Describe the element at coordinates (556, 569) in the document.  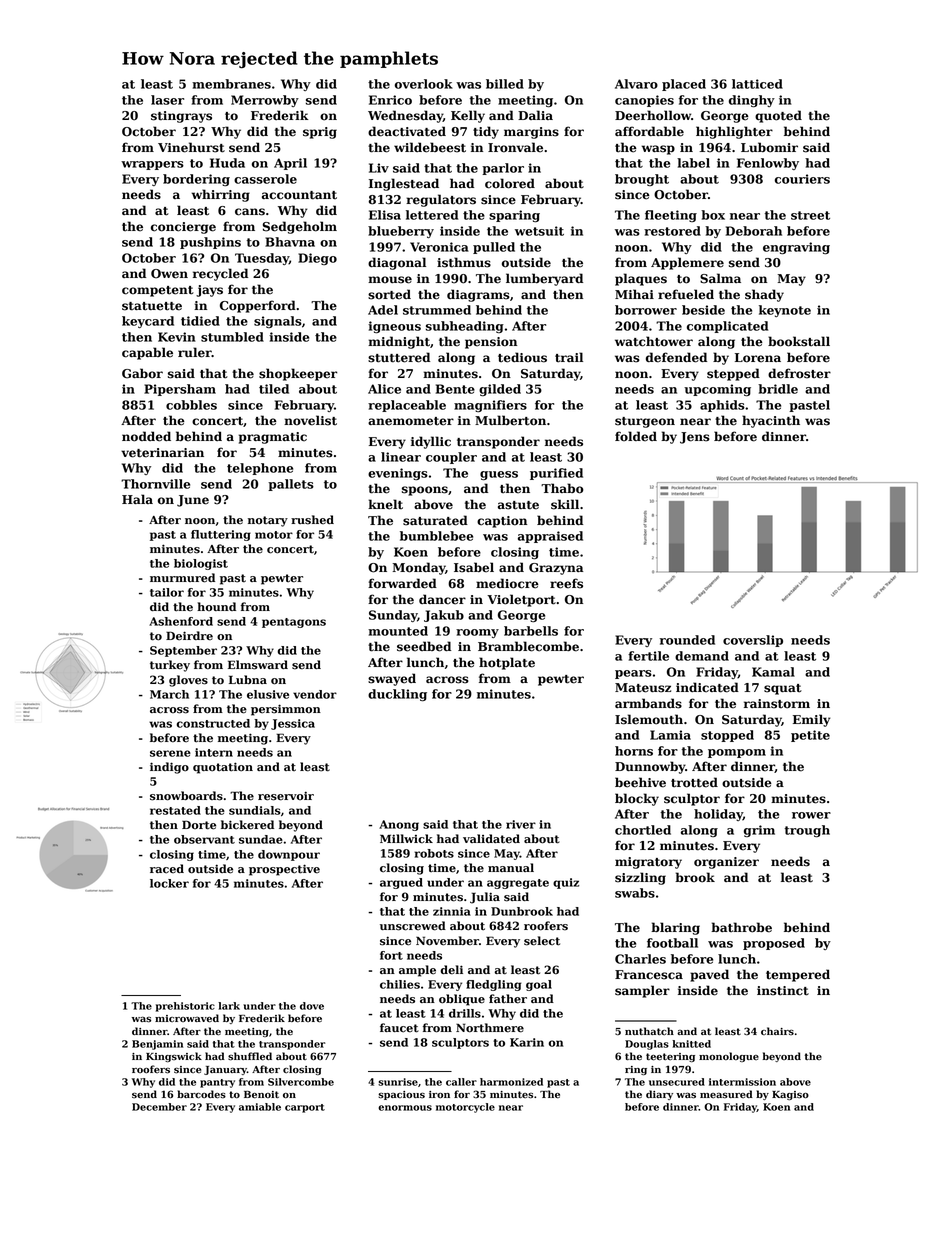
I see `Grazyna` at that location.
